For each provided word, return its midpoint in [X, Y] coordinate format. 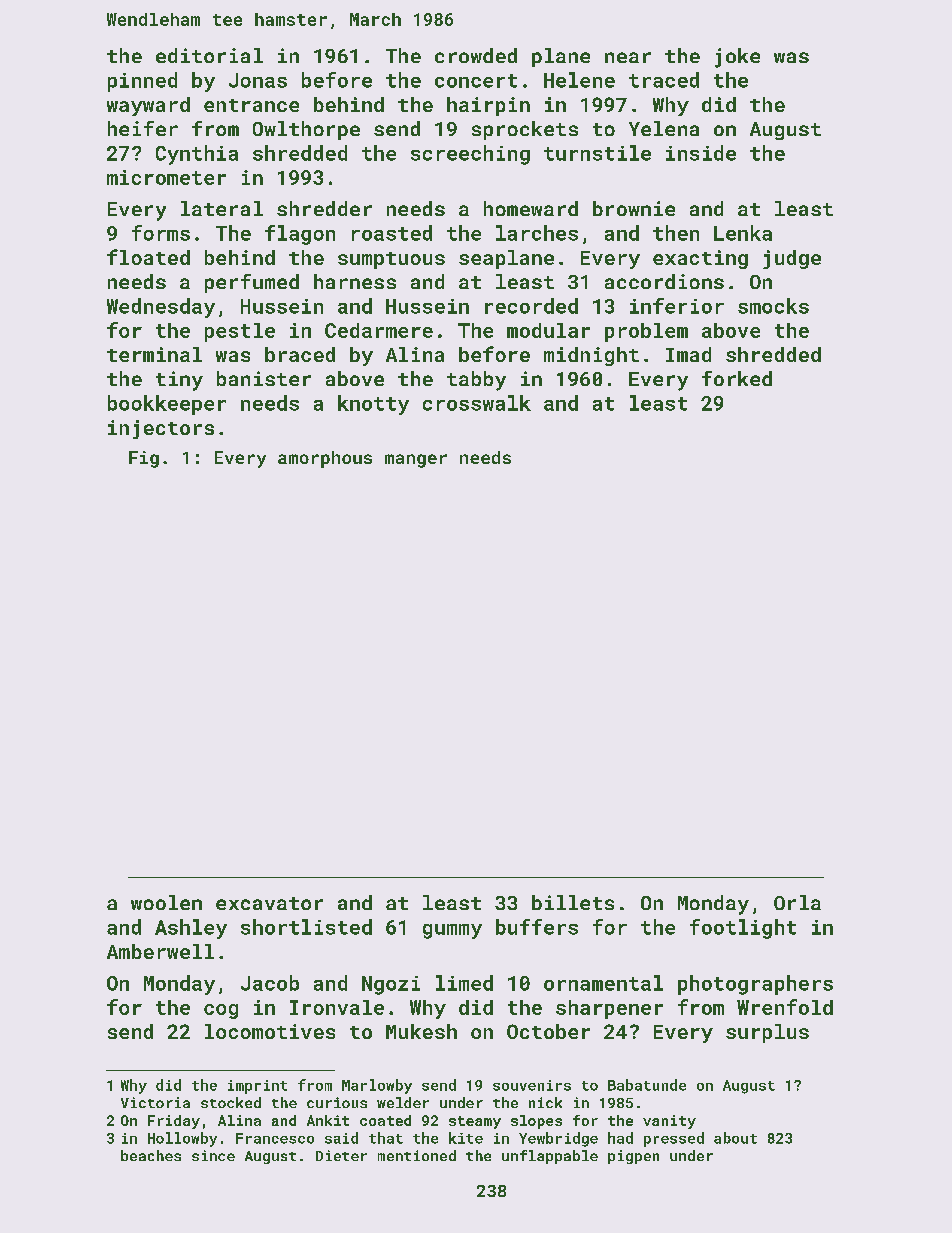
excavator [269, 903]
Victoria [155, 1102]
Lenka [743, 233]
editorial [209, 55]
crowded [476, 55]
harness [355, 281]
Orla [797, 902]
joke [737, 58]
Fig [144, 459]
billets [573, 902]
